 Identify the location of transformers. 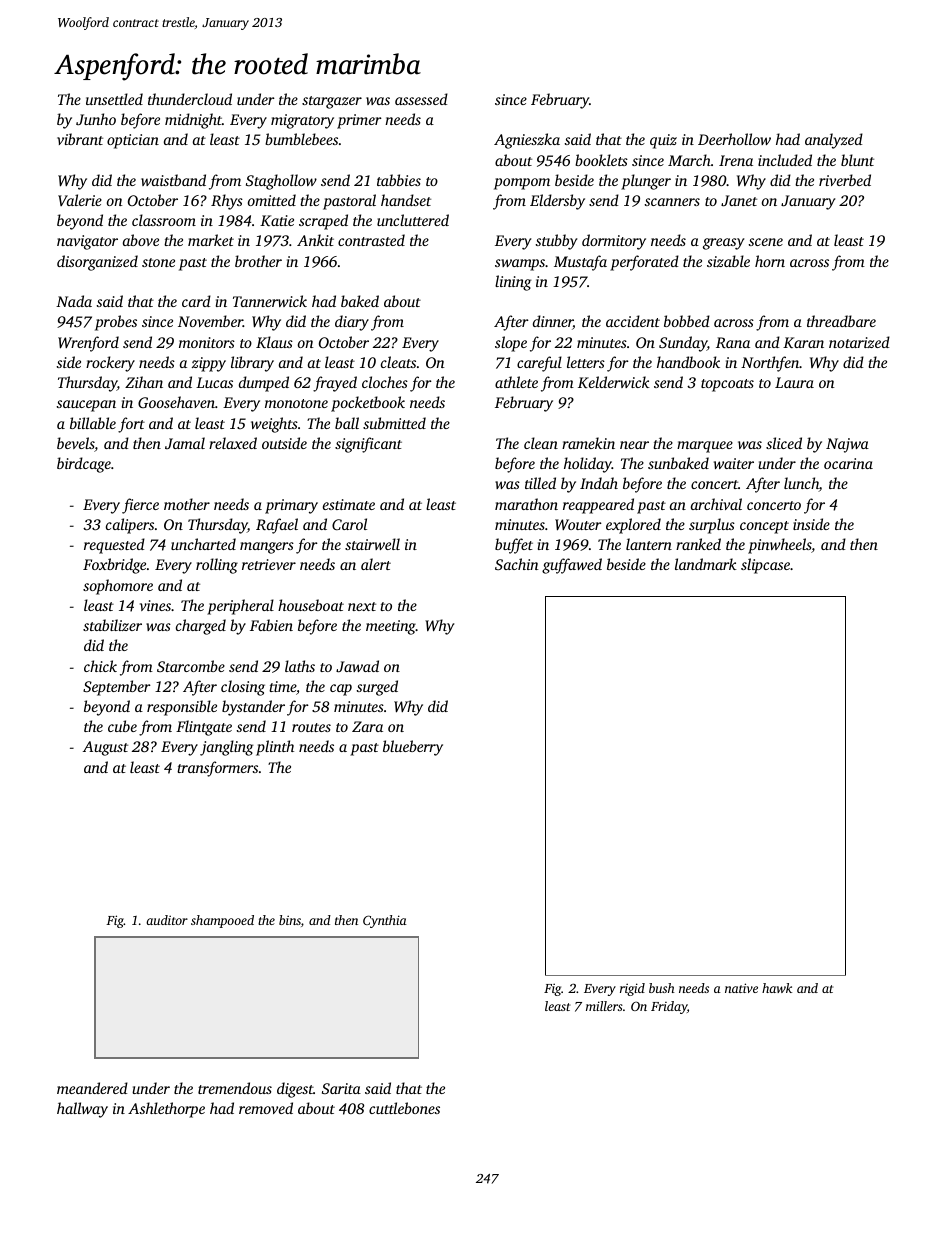
(217, 769).
